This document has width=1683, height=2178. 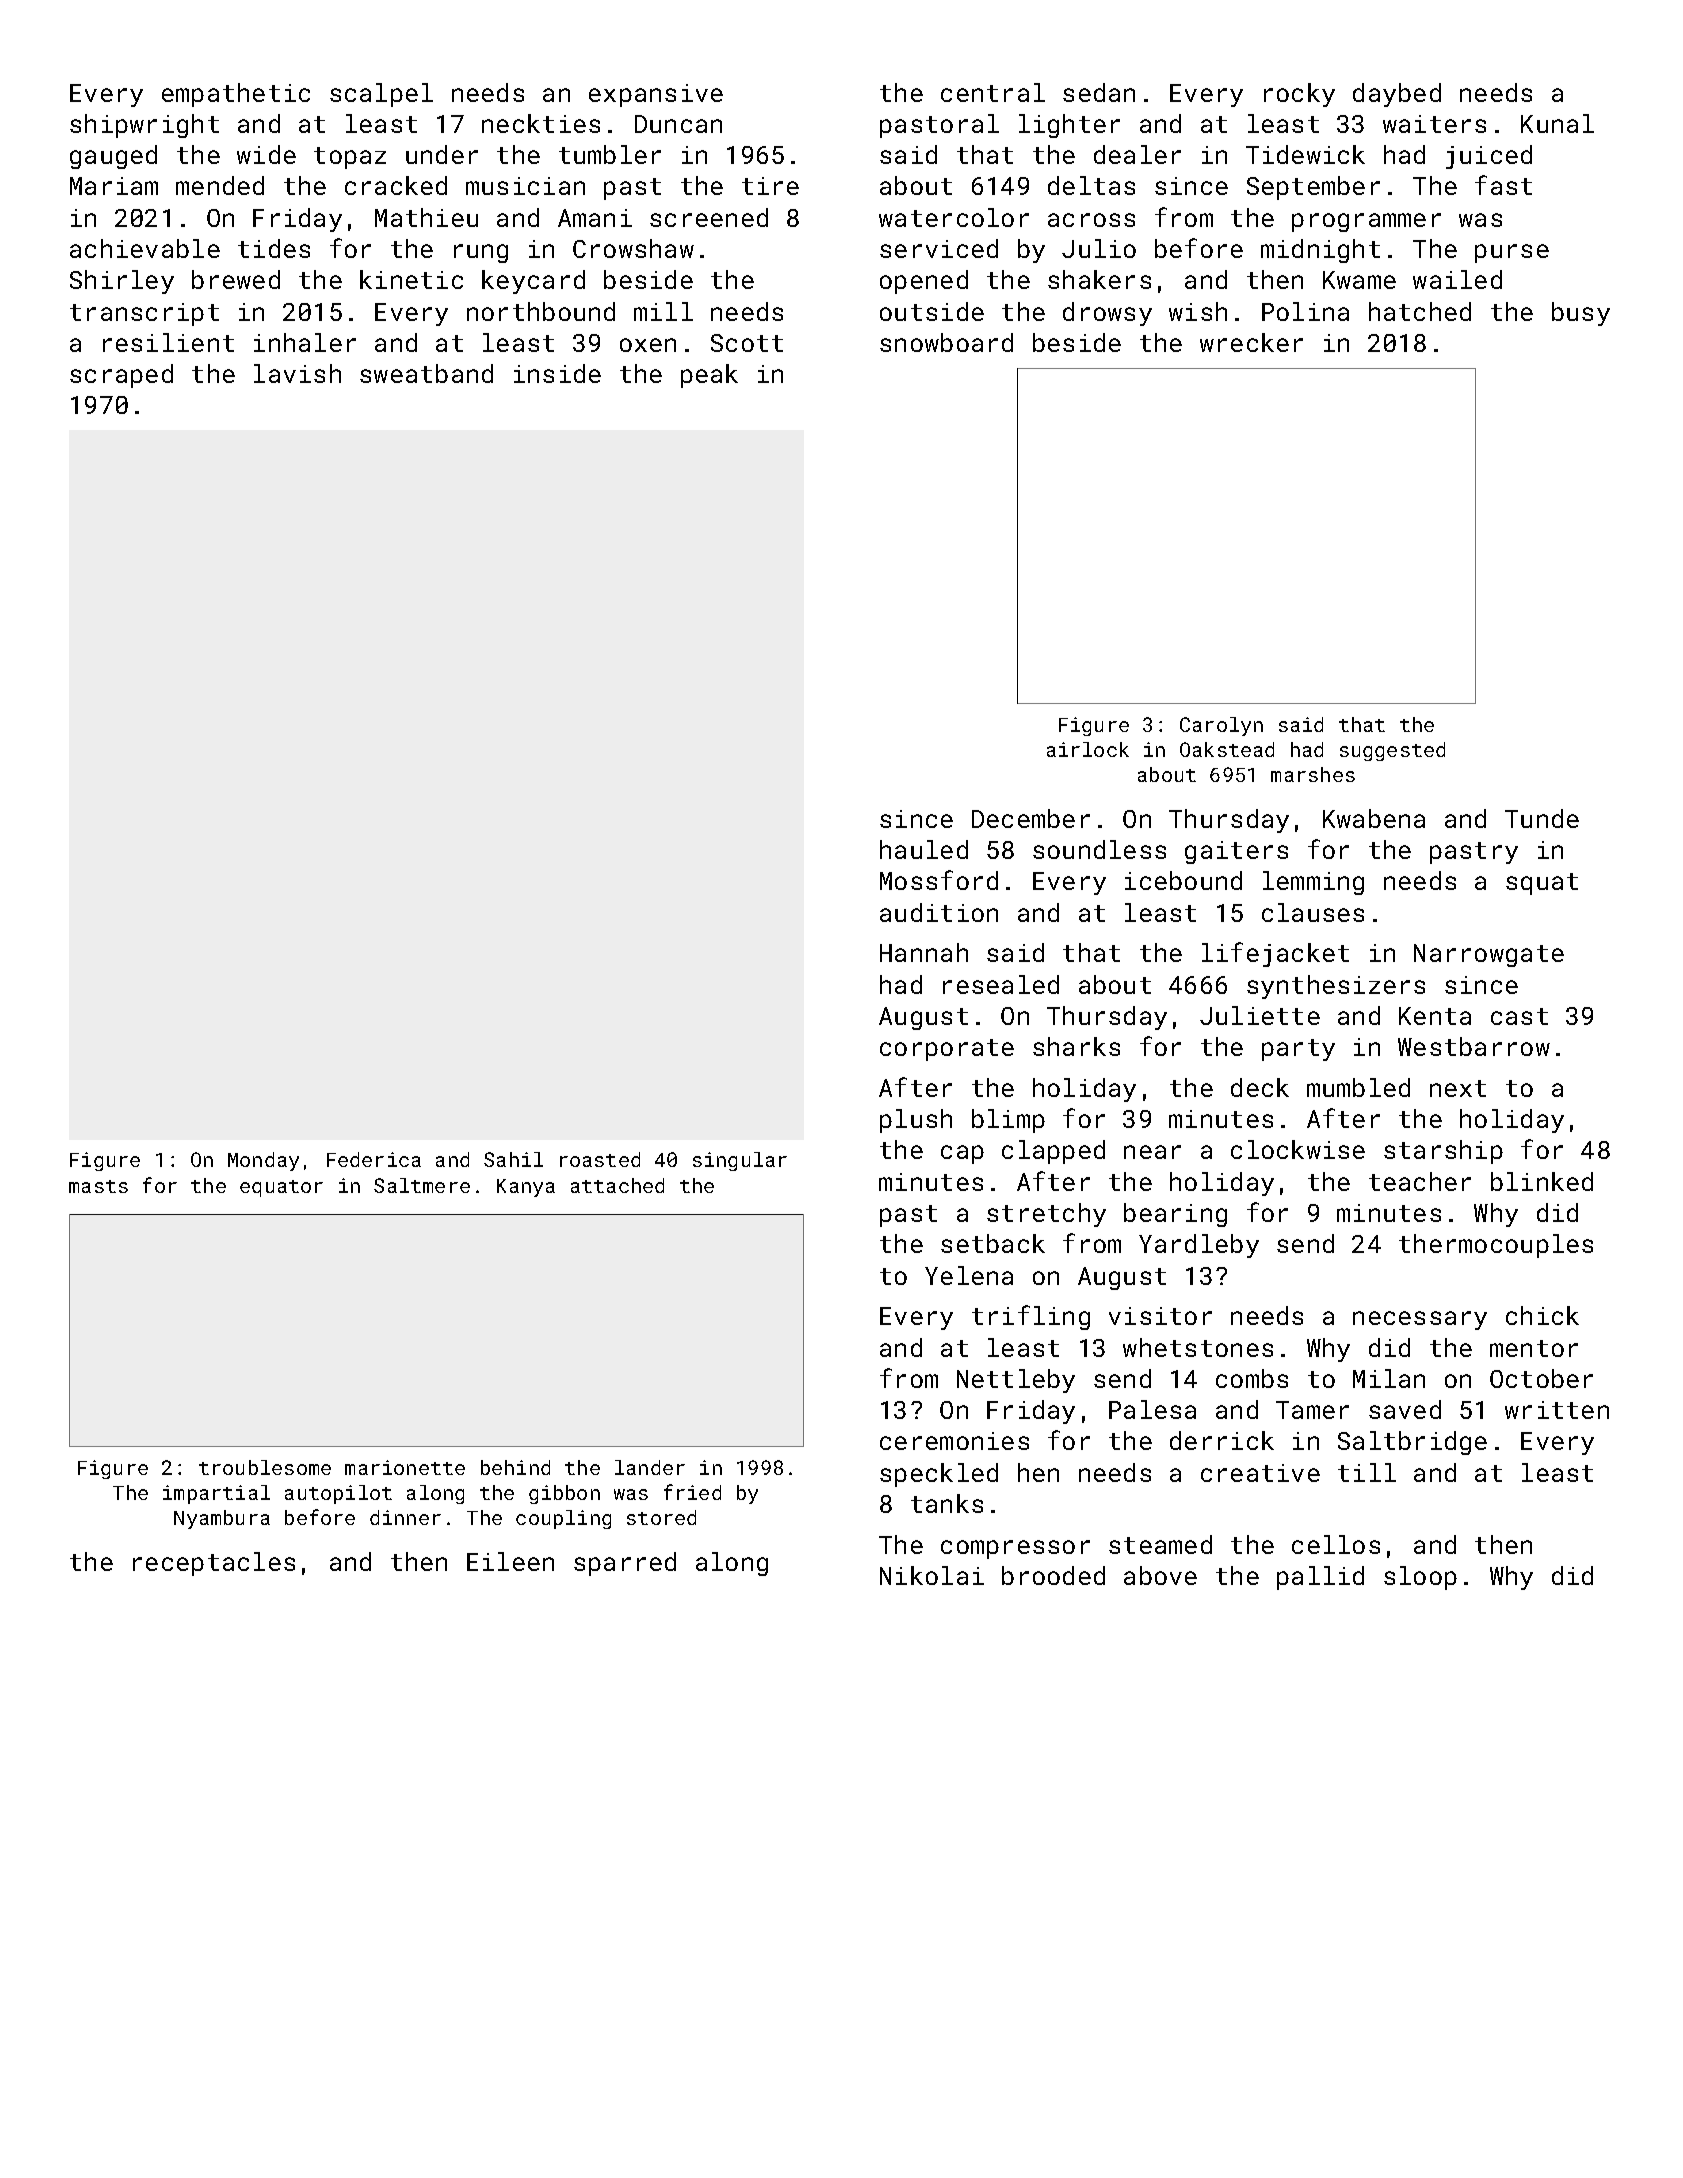 What do you see at coordinates (969, 1275) in the document?
I see `Yelena` at bounding box center [969, 1275].
